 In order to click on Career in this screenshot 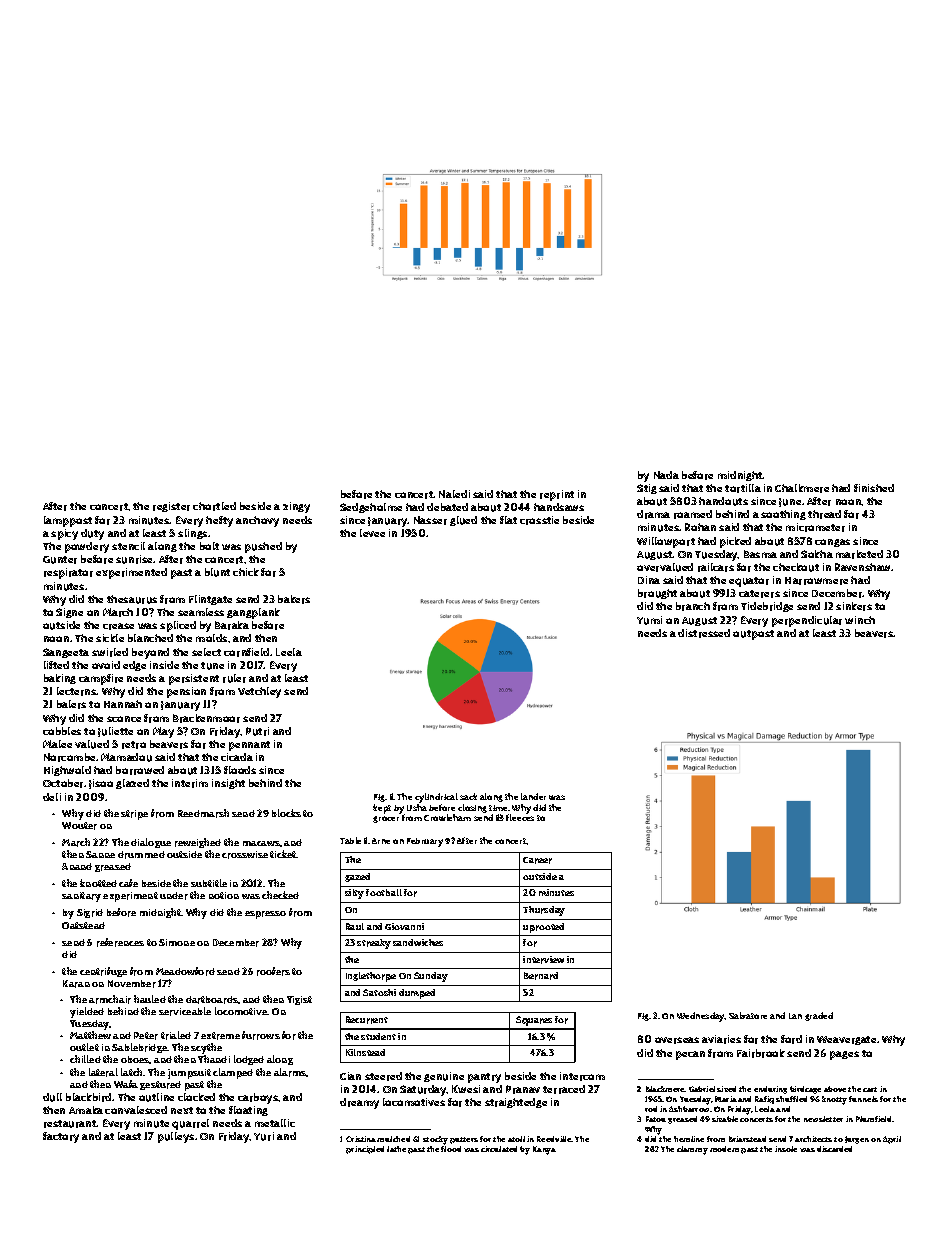, I will do `click(537, 860)`.
